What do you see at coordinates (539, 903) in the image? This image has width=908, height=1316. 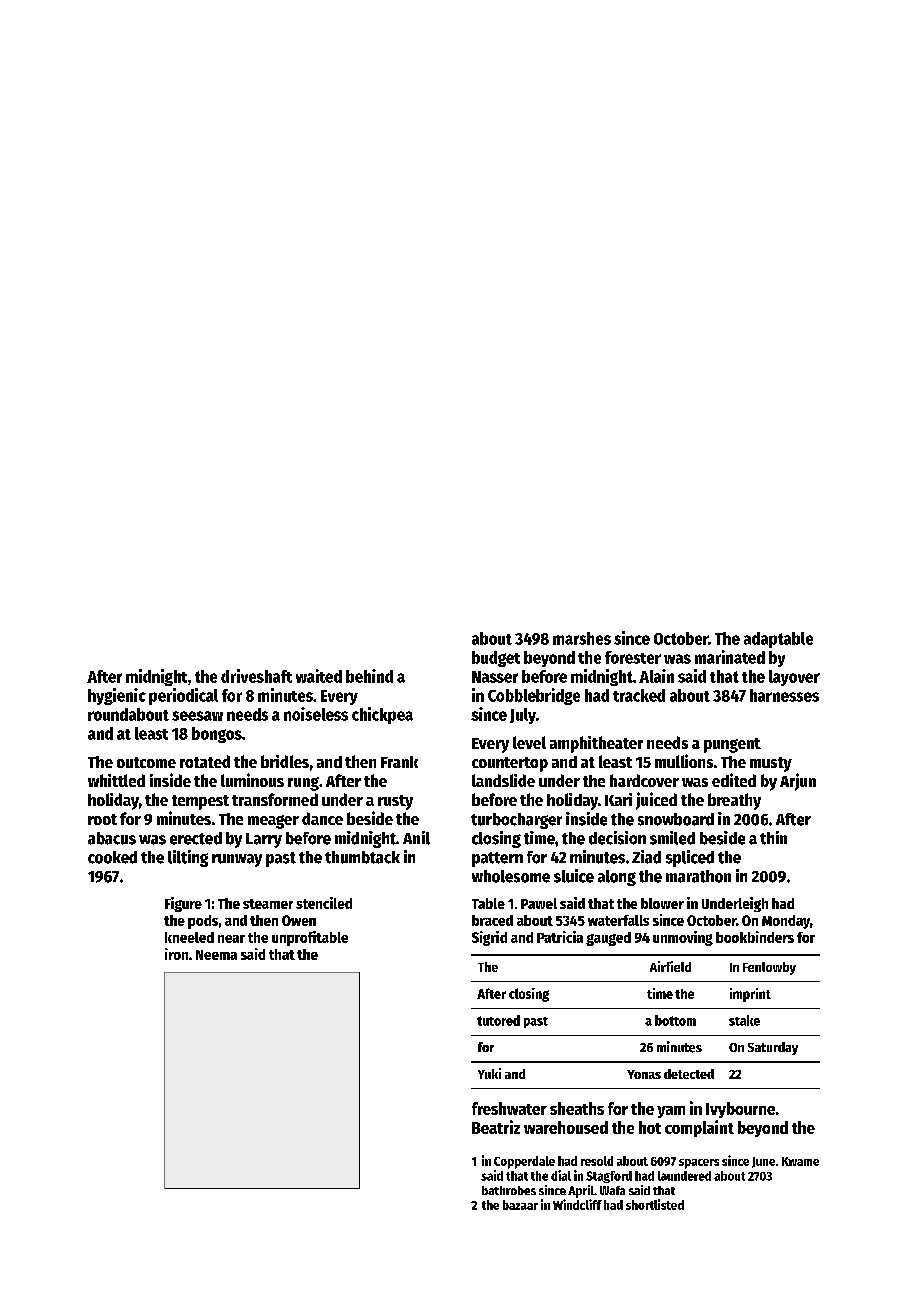 I see `Pawel` at bounding box center [539, 903].
